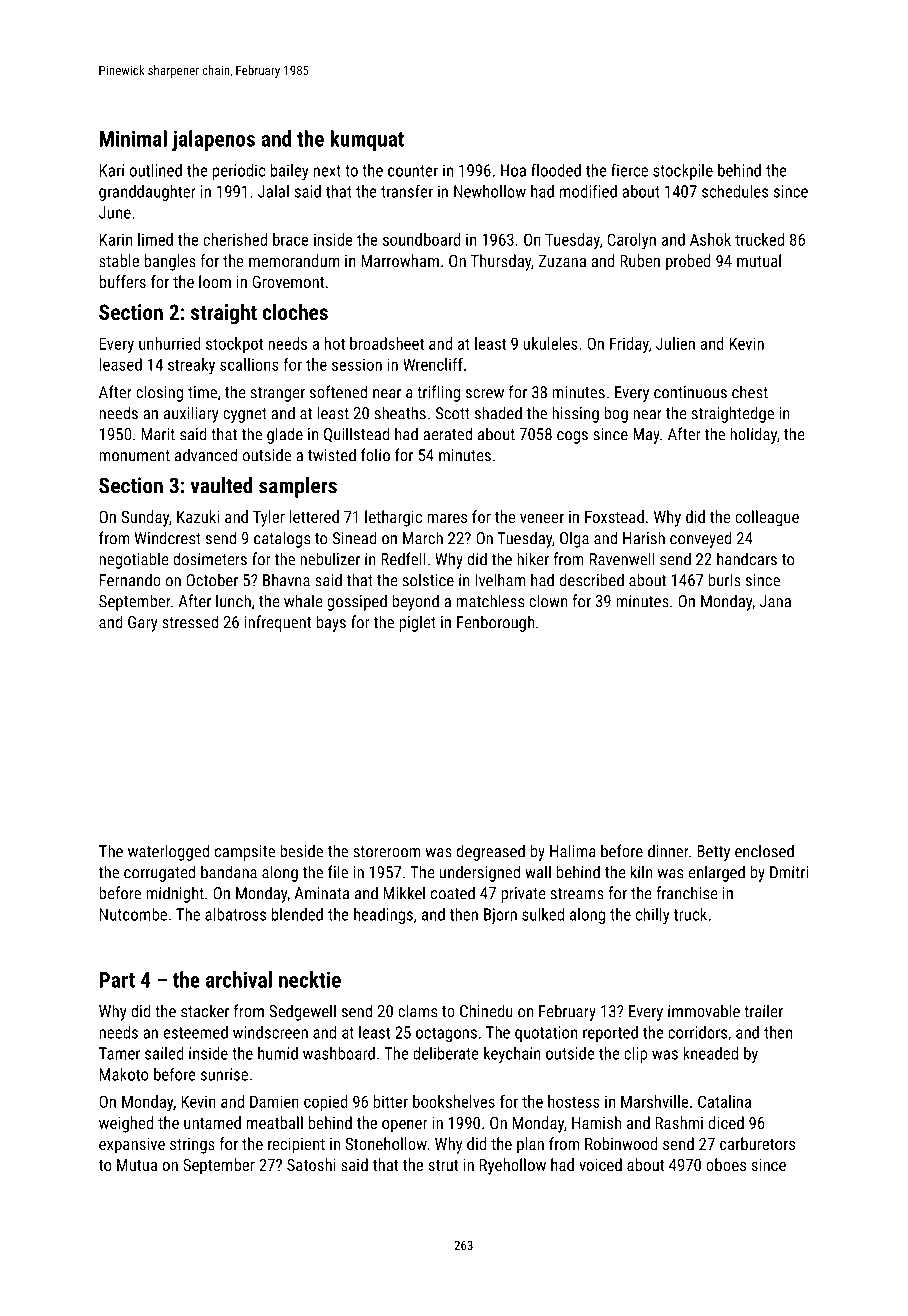  What do you see at coordinates (789, 872) in the screenshot?
I see `Dmitri` at bounding box center [789, 872].
